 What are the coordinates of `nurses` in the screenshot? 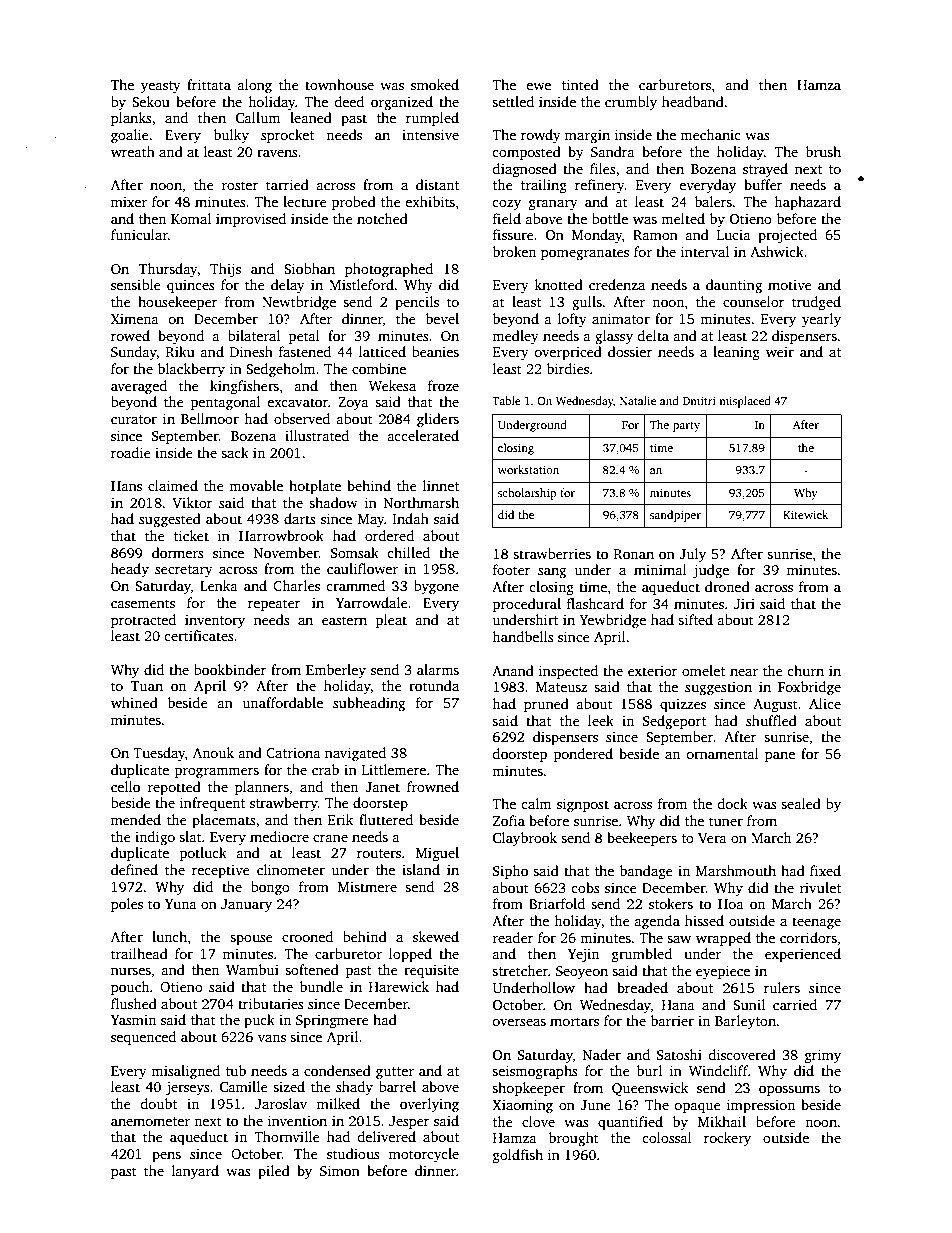 It's located at (131, 971).
